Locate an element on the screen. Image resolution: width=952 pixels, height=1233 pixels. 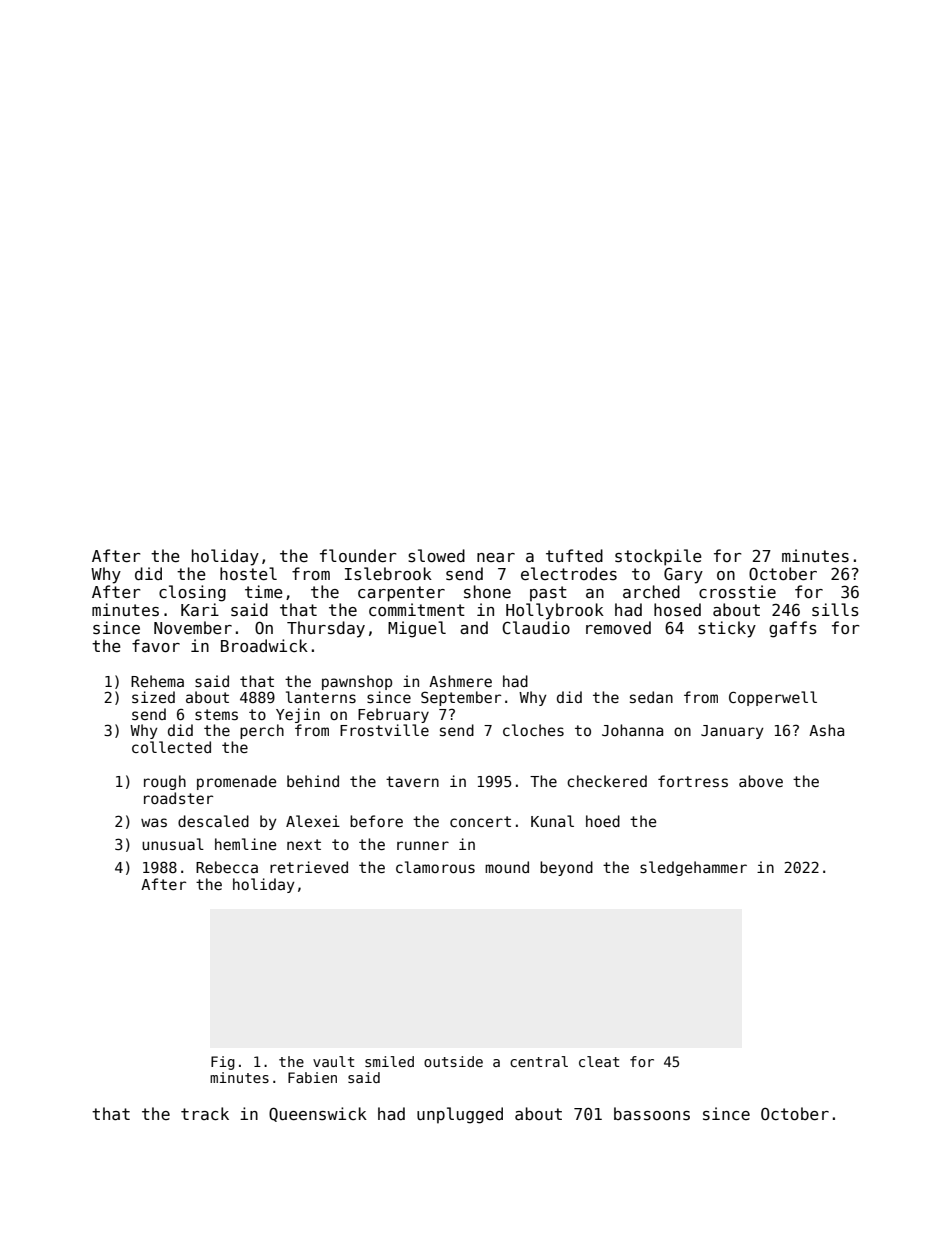
electrodes is located at coordinates (569, 573).
